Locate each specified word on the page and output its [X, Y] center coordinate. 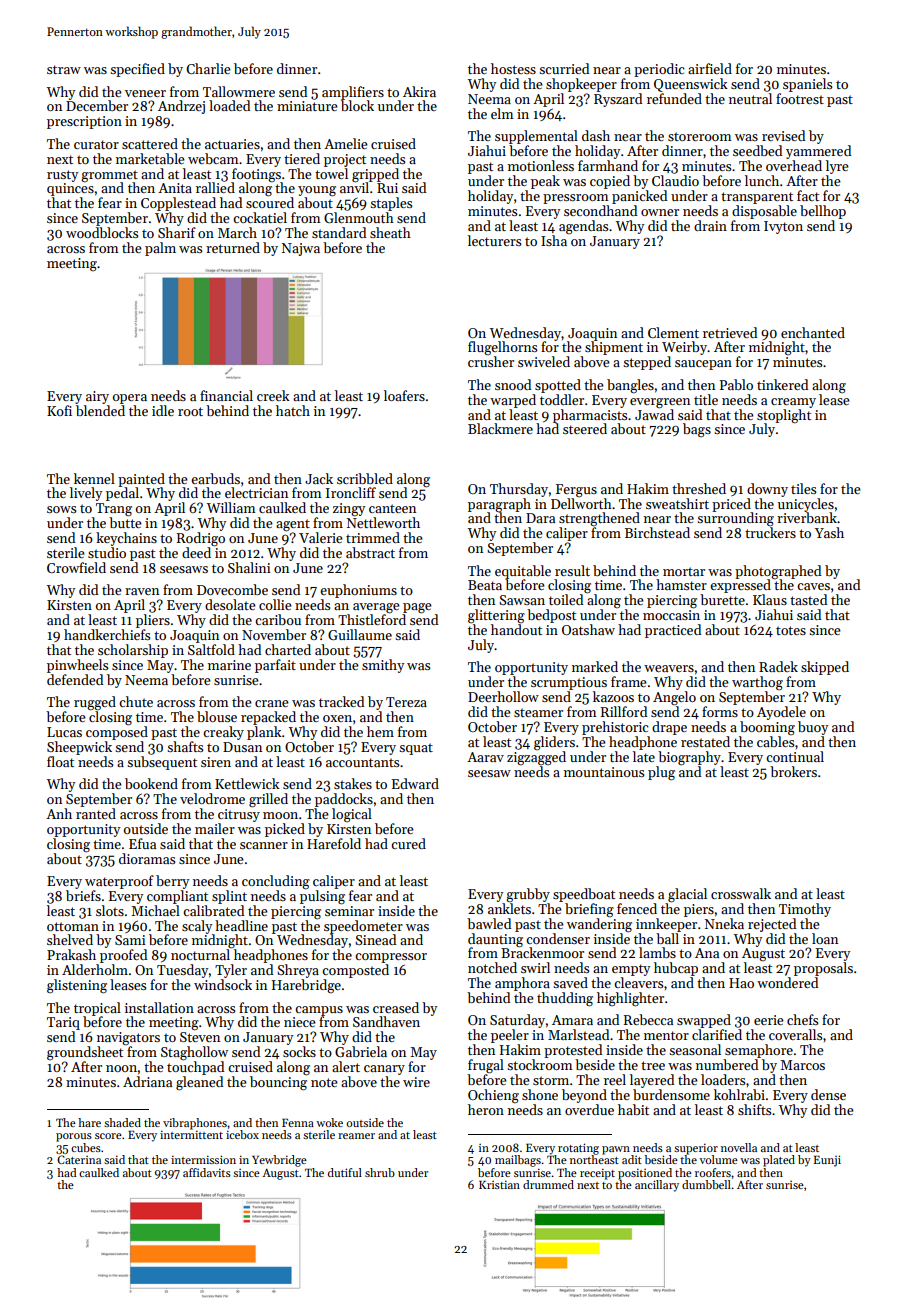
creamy [793, 403]
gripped [375, 175]
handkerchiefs [107, 634]
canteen [392, 508]
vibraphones [195, 1124]
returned [233, 247]
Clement [673, 332]
